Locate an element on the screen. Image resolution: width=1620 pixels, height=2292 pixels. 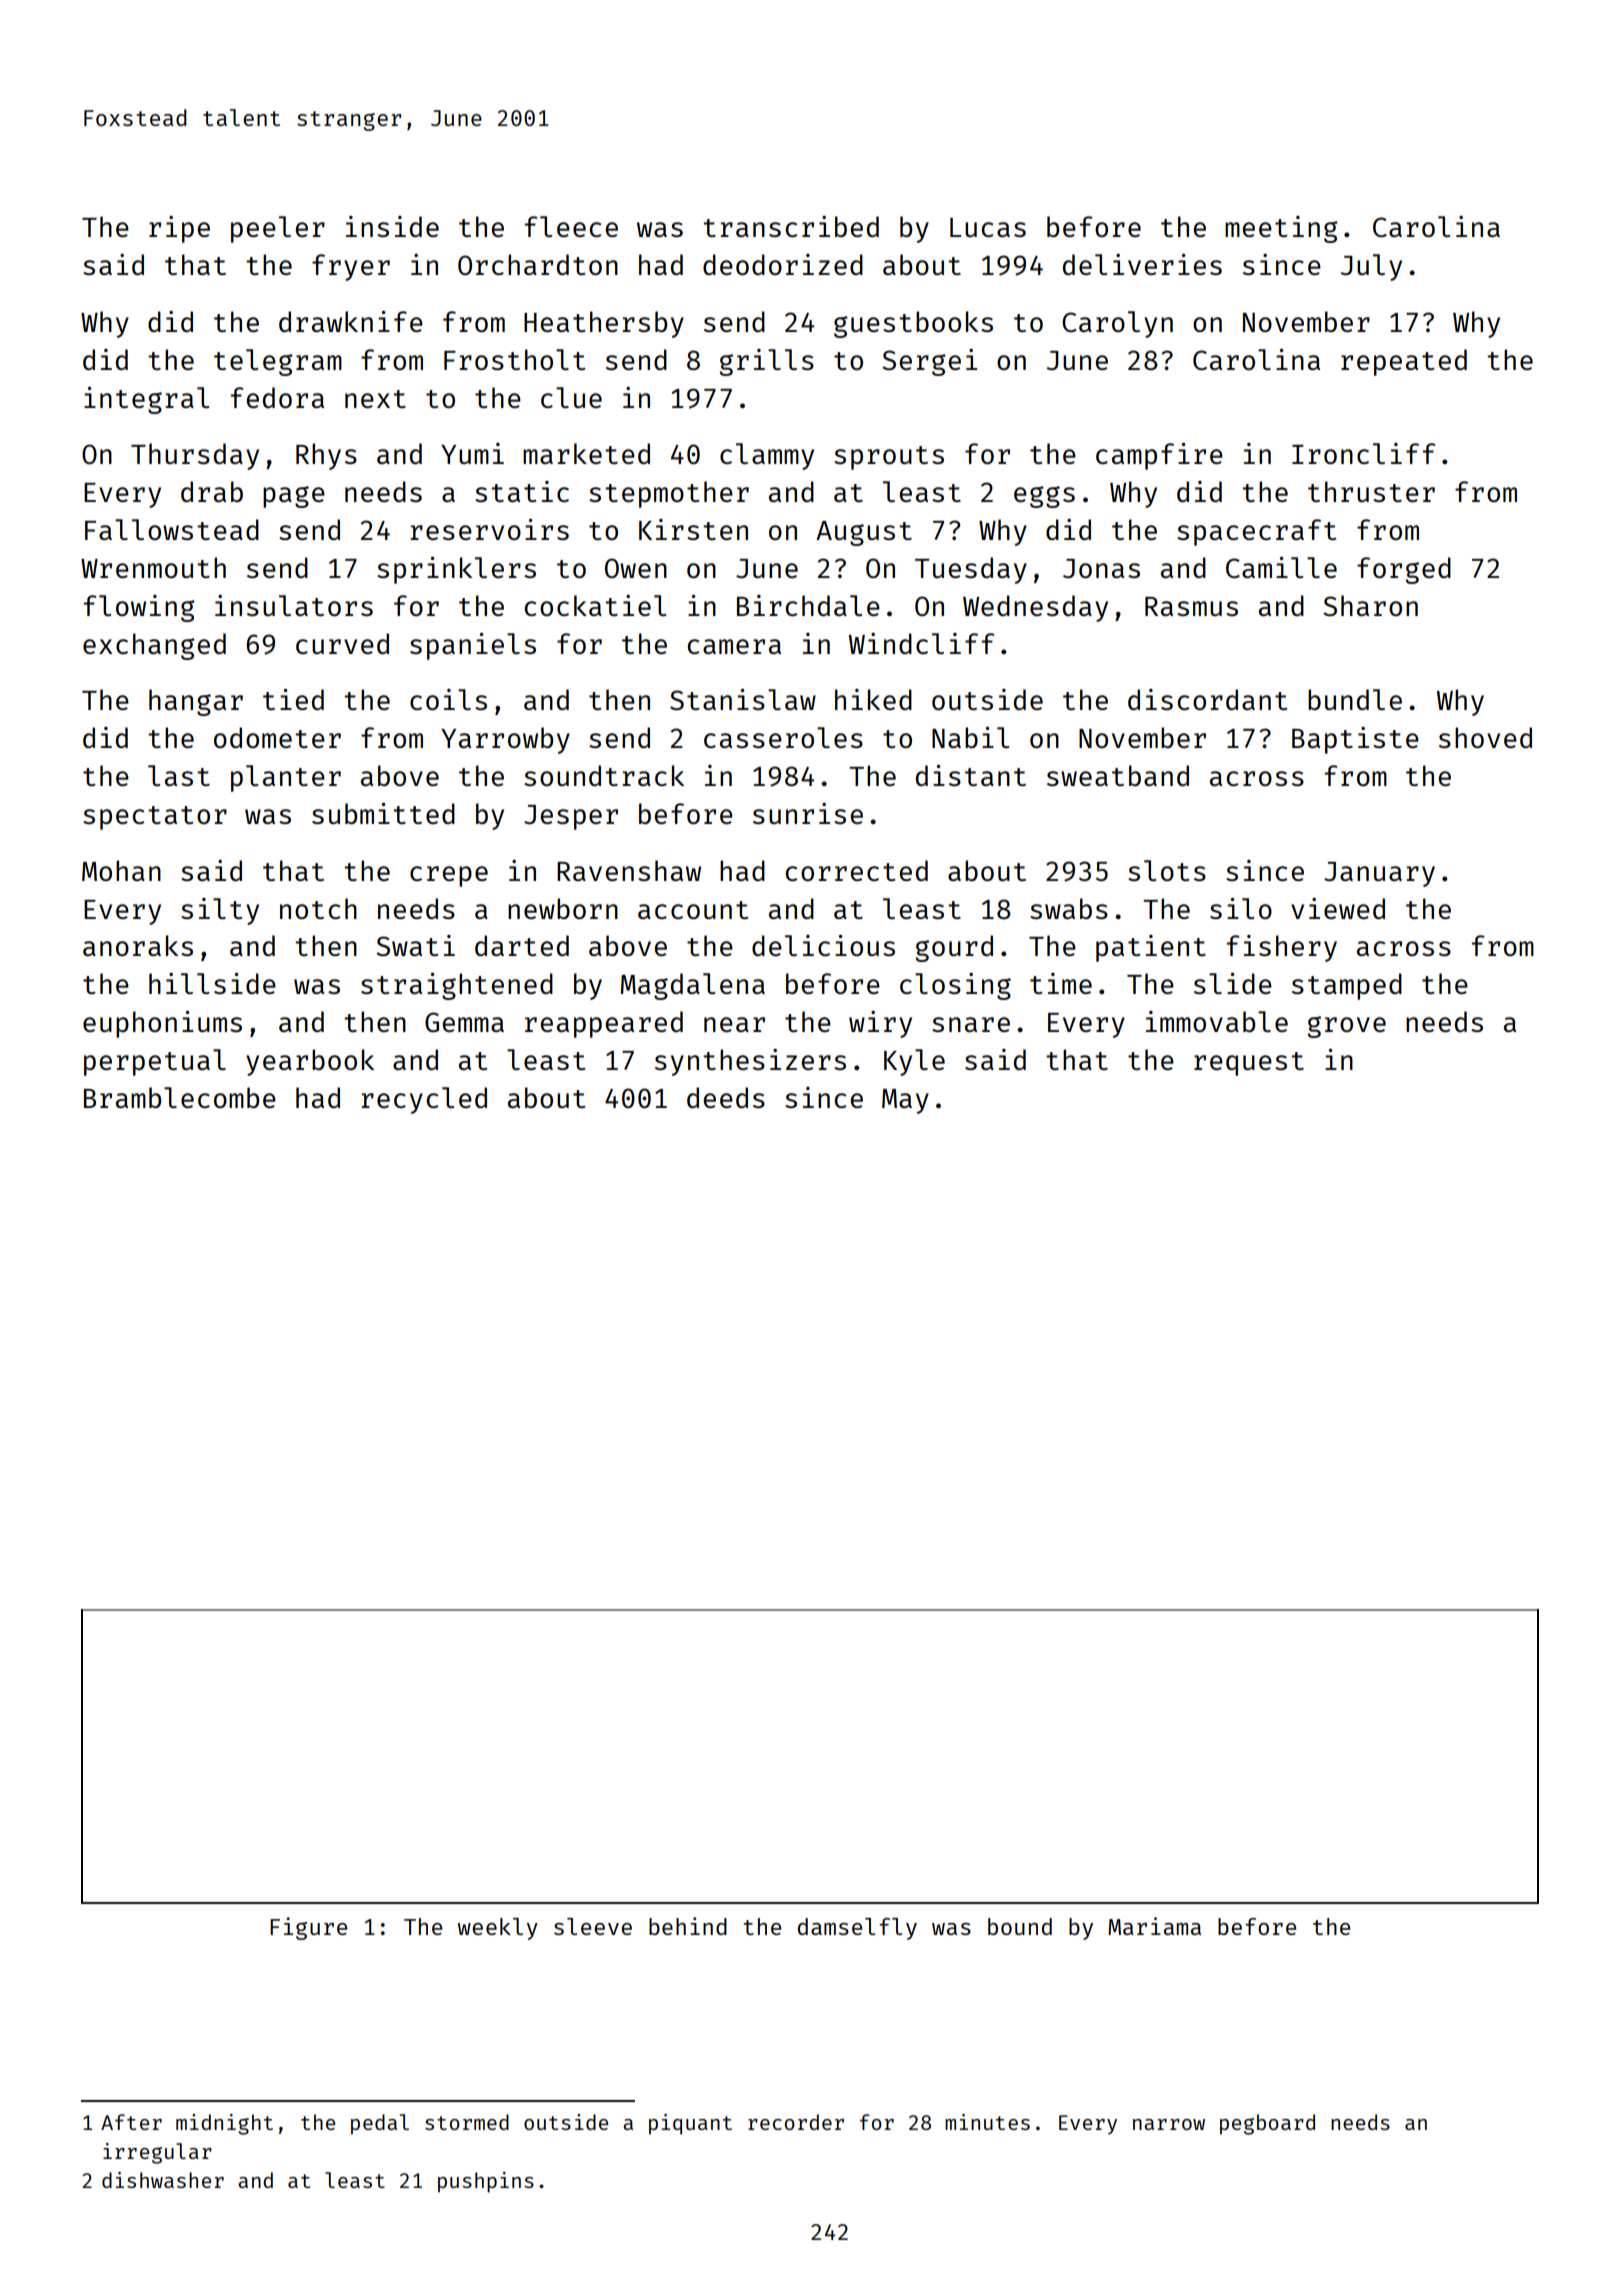
sleeve is located at coordinates (593, 1926).
